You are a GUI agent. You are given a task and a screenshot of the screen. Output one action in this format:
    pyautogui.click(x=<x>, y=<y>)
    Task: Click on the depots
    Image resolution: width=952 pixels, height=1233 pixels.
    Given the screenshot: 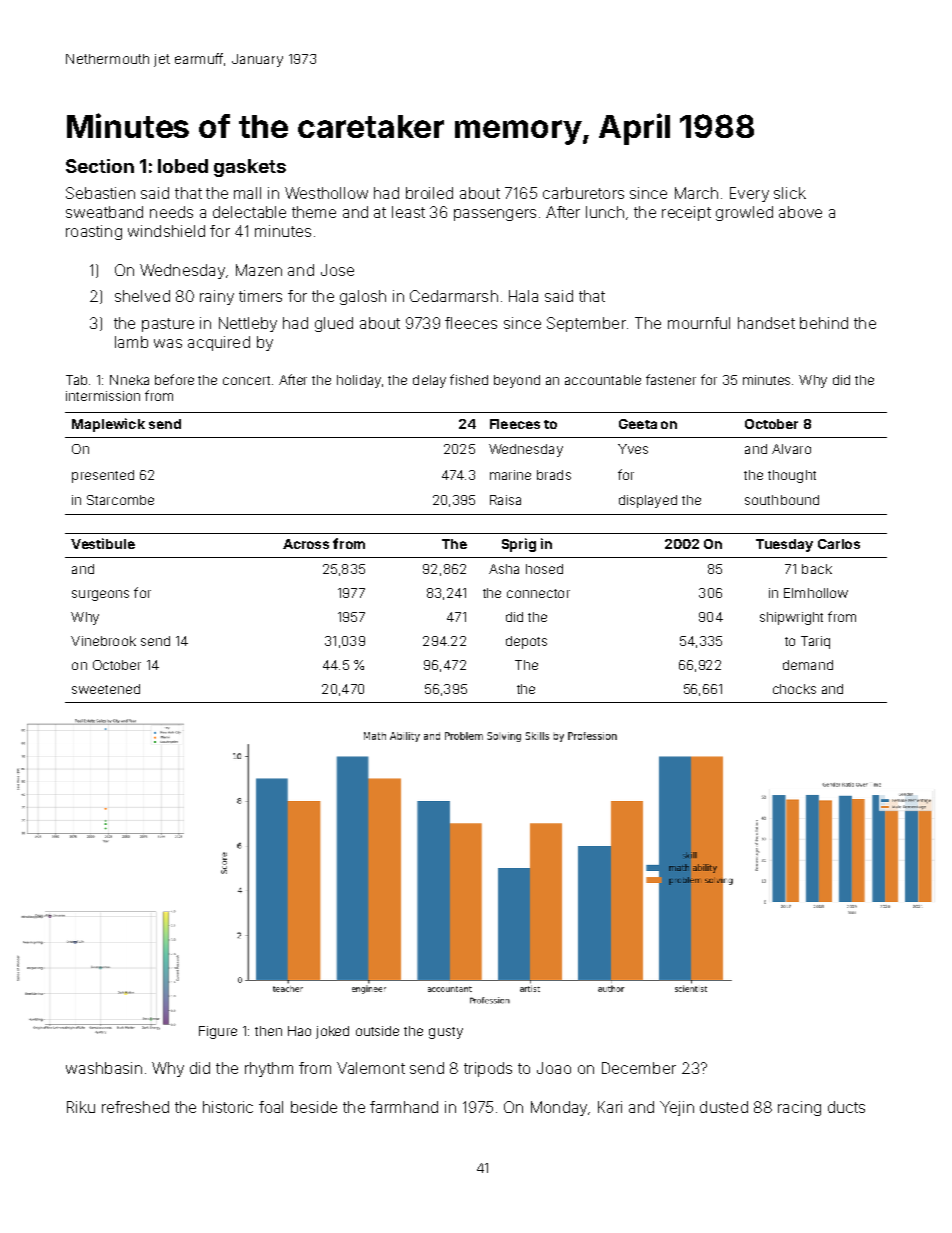 What is the action you would take?
    pyautogui.click(x=526, y=642)
